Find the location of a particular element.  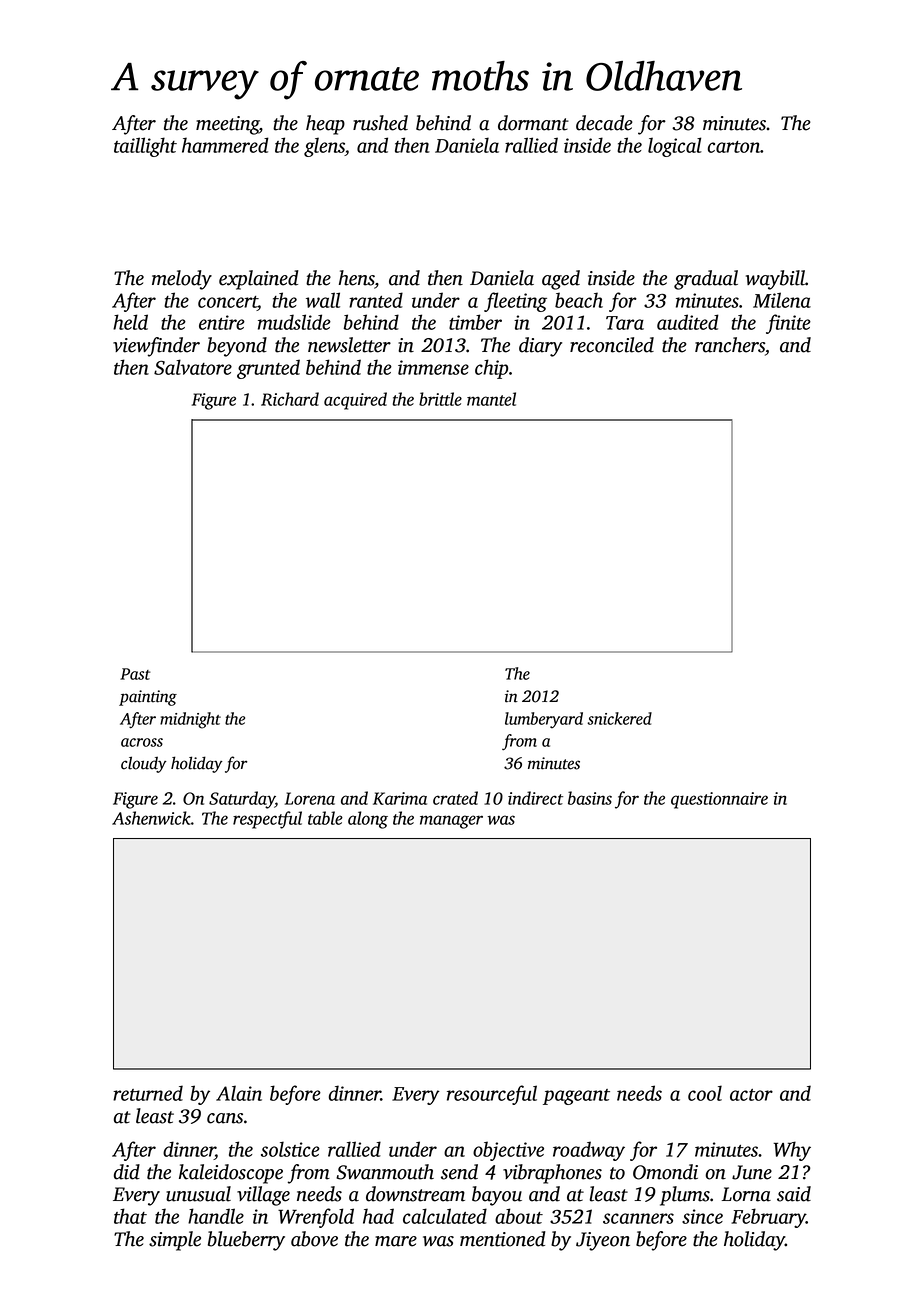

Alain is located at coordinates (239, 1093).
